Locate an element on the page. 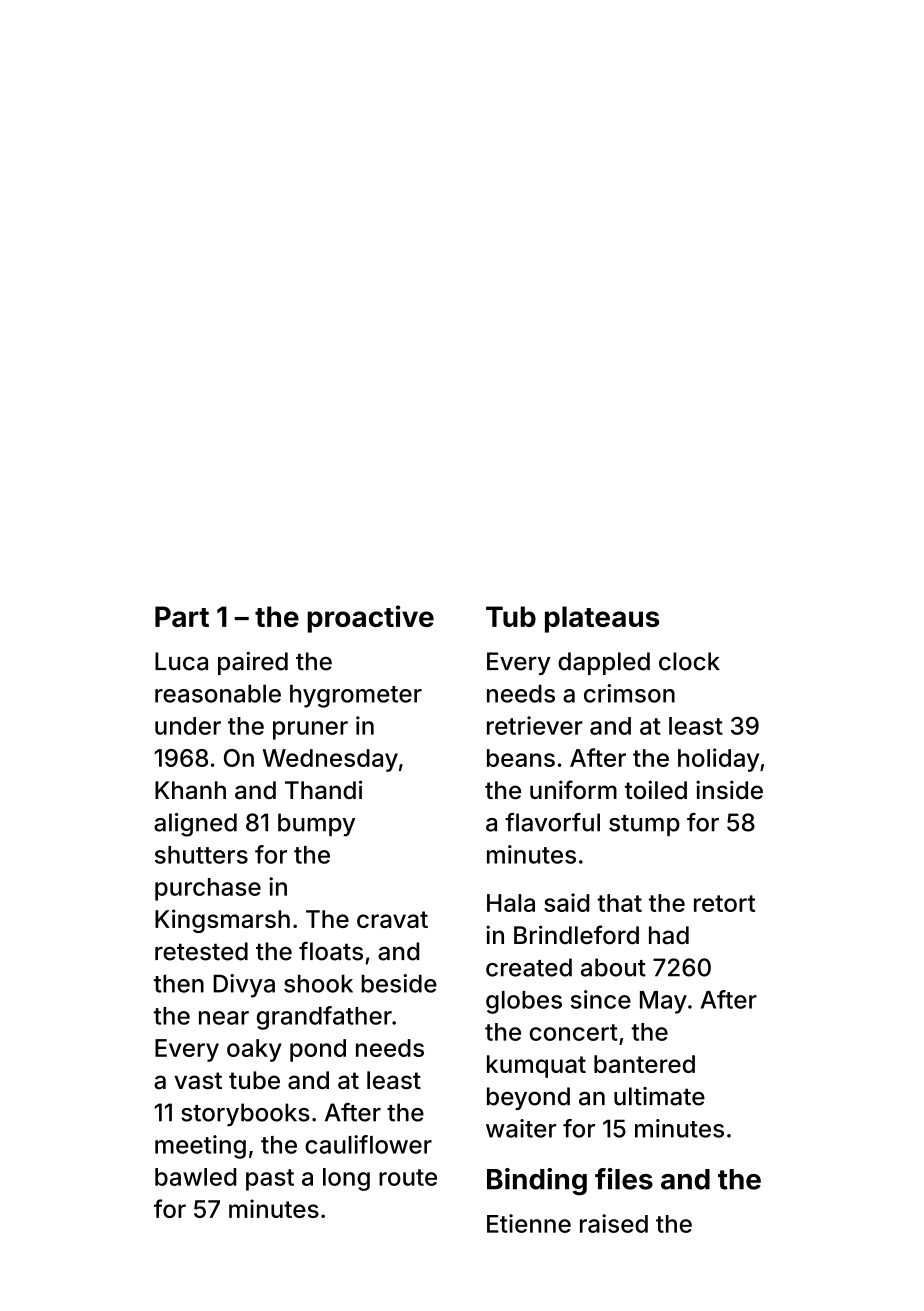 The image size is (924, 1311). hygrometer is located at coordinates (356, 696).
